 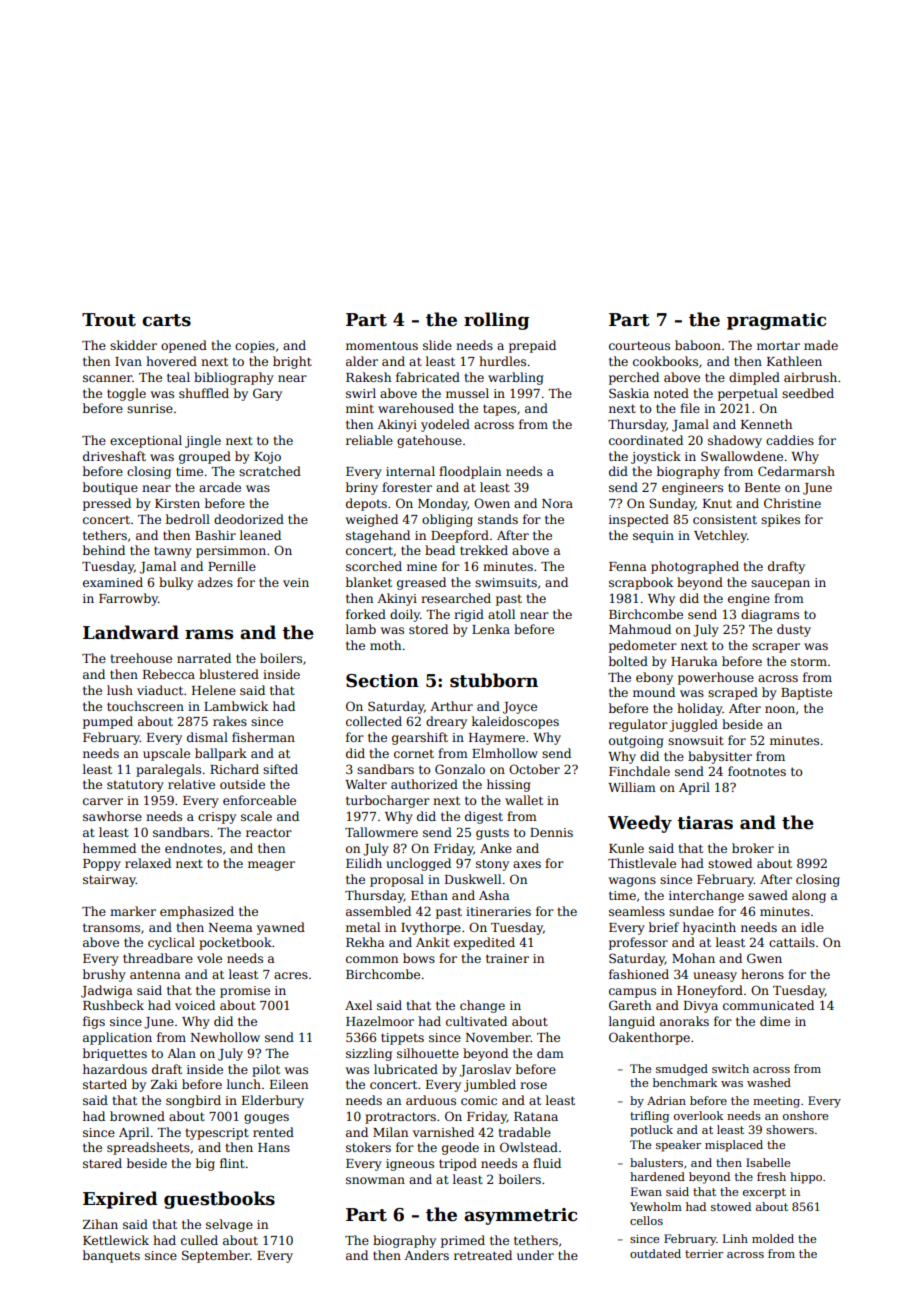 I want to click on September, so click(x=216, y=1256).
